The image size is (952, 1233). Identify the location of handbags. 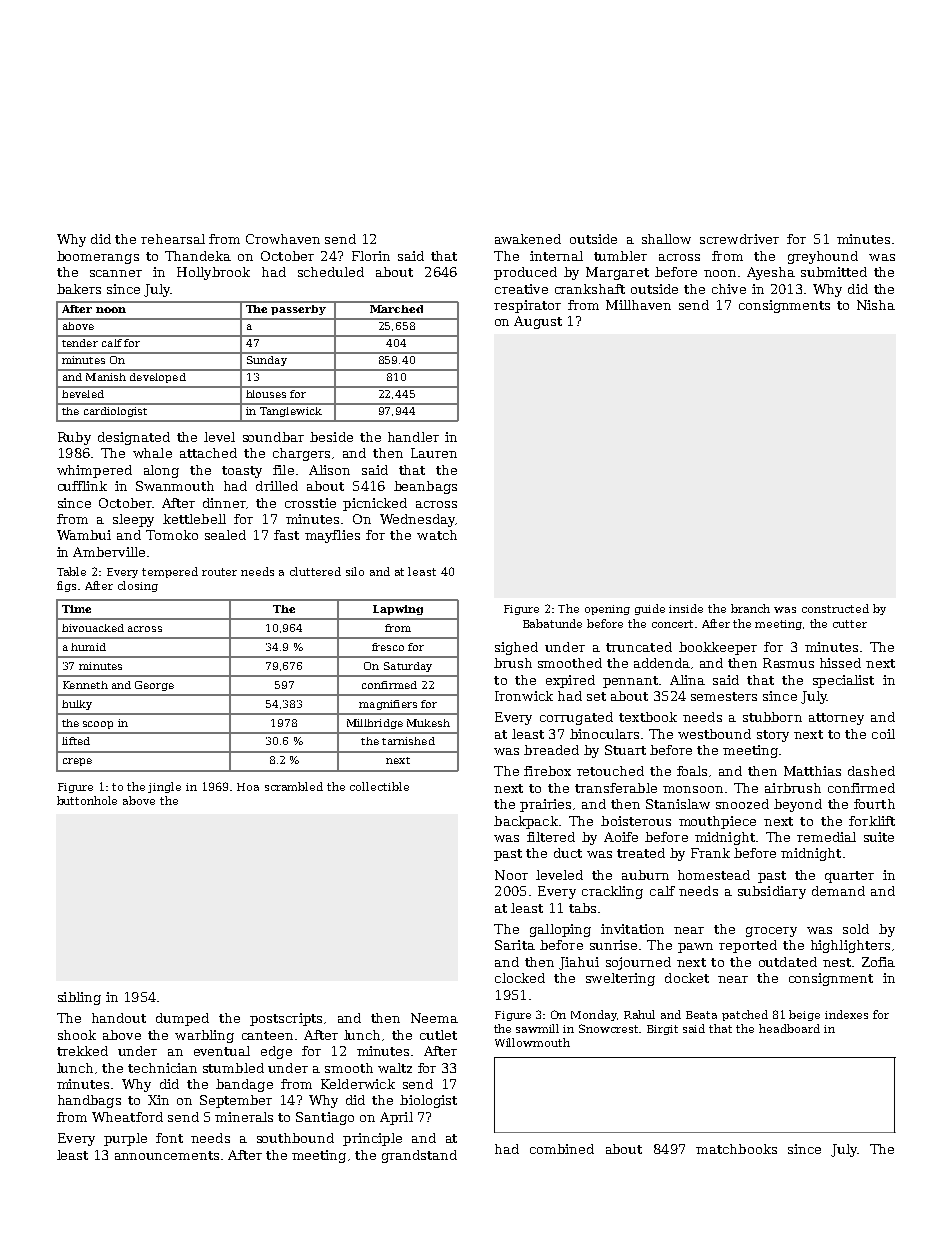
(89, 1101).
